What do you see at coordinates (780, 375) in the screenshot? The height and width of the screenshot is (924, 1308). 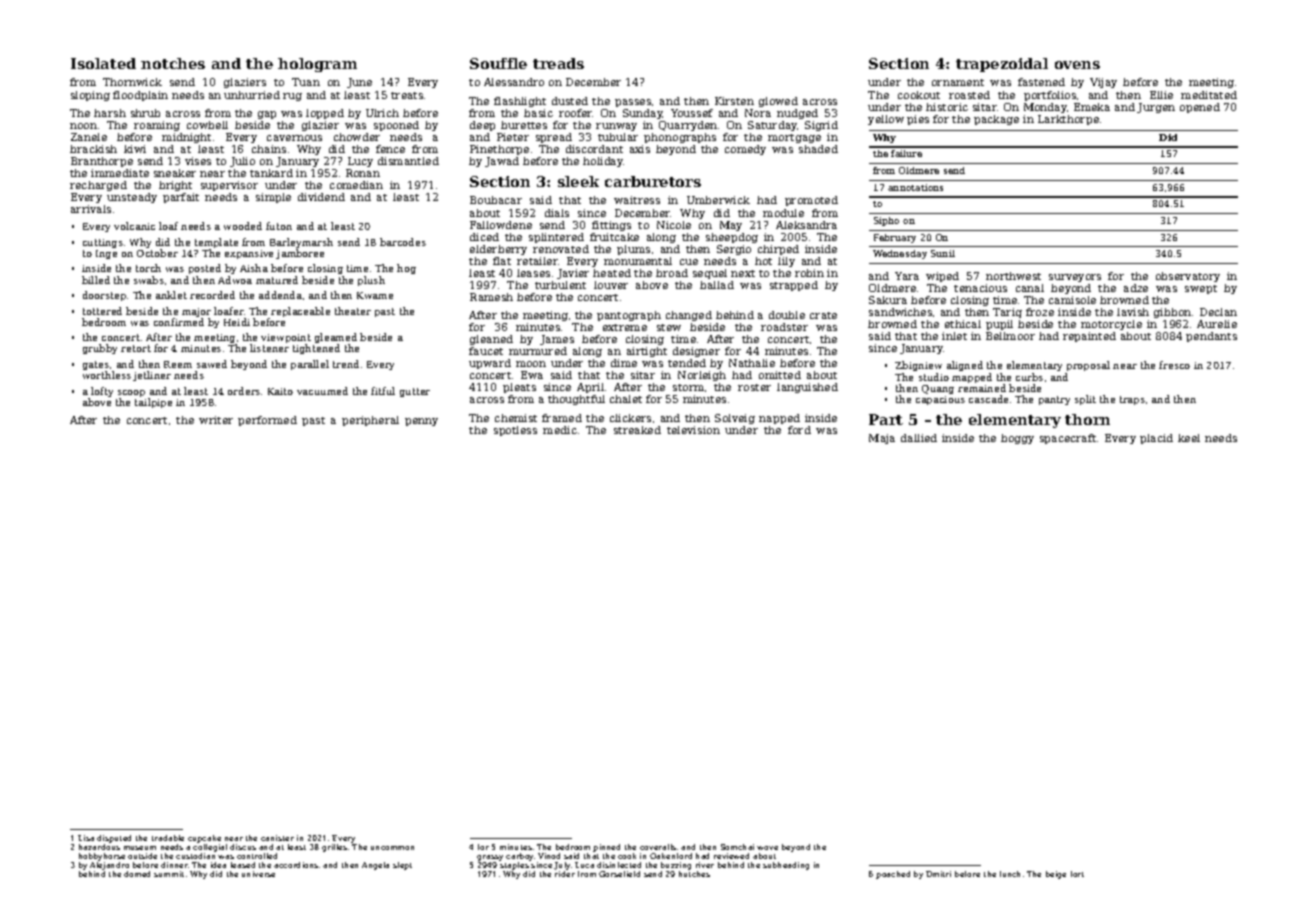 I see `omitted` at bounding box center [780, 375].
